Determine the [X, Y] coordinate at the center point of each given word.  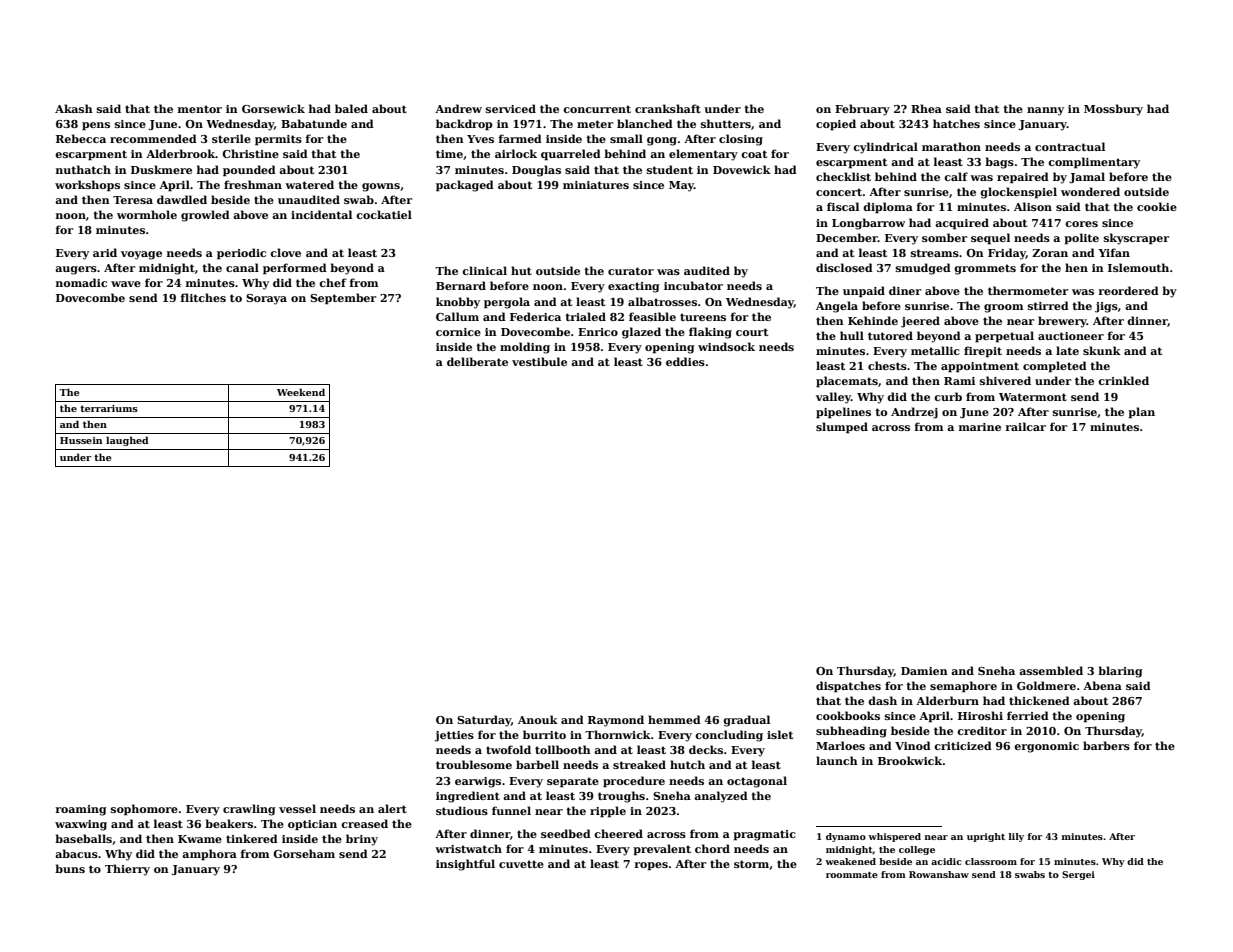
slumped [842, 428]
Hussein [81, 440]
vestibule [539, 361]
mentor [200, 109]
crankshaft [668, 108]
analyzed [721, 797]
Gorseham [304, 853]
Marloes [840, 745]
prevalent [662, 850]
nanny [1045, 111]
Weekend [301, 392]
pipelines [843, 413]
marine [980, 427]
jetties [454, 736]
